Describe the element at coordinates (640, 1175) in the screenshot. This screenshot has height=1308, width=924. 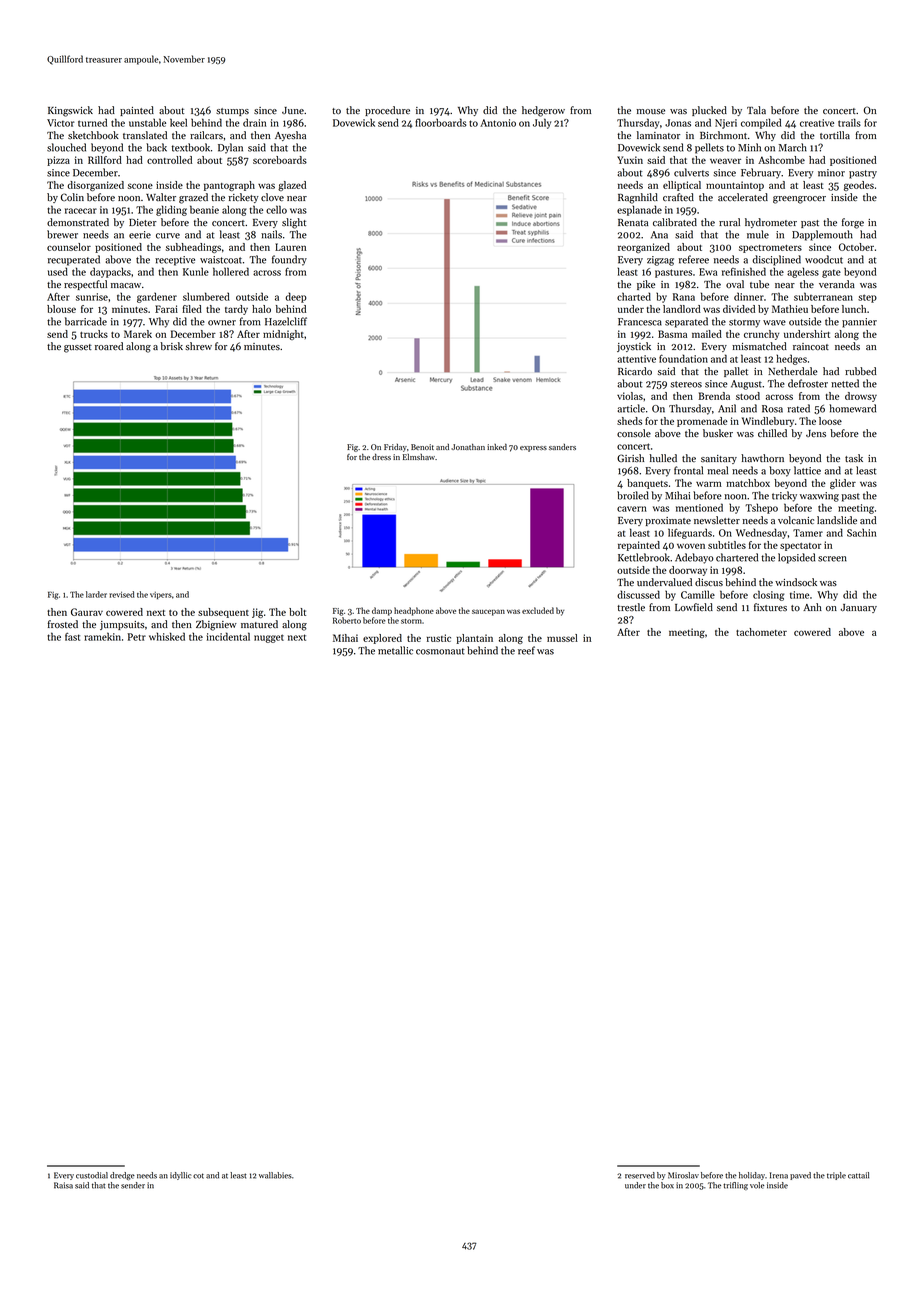
I see `reserved` at that location.
